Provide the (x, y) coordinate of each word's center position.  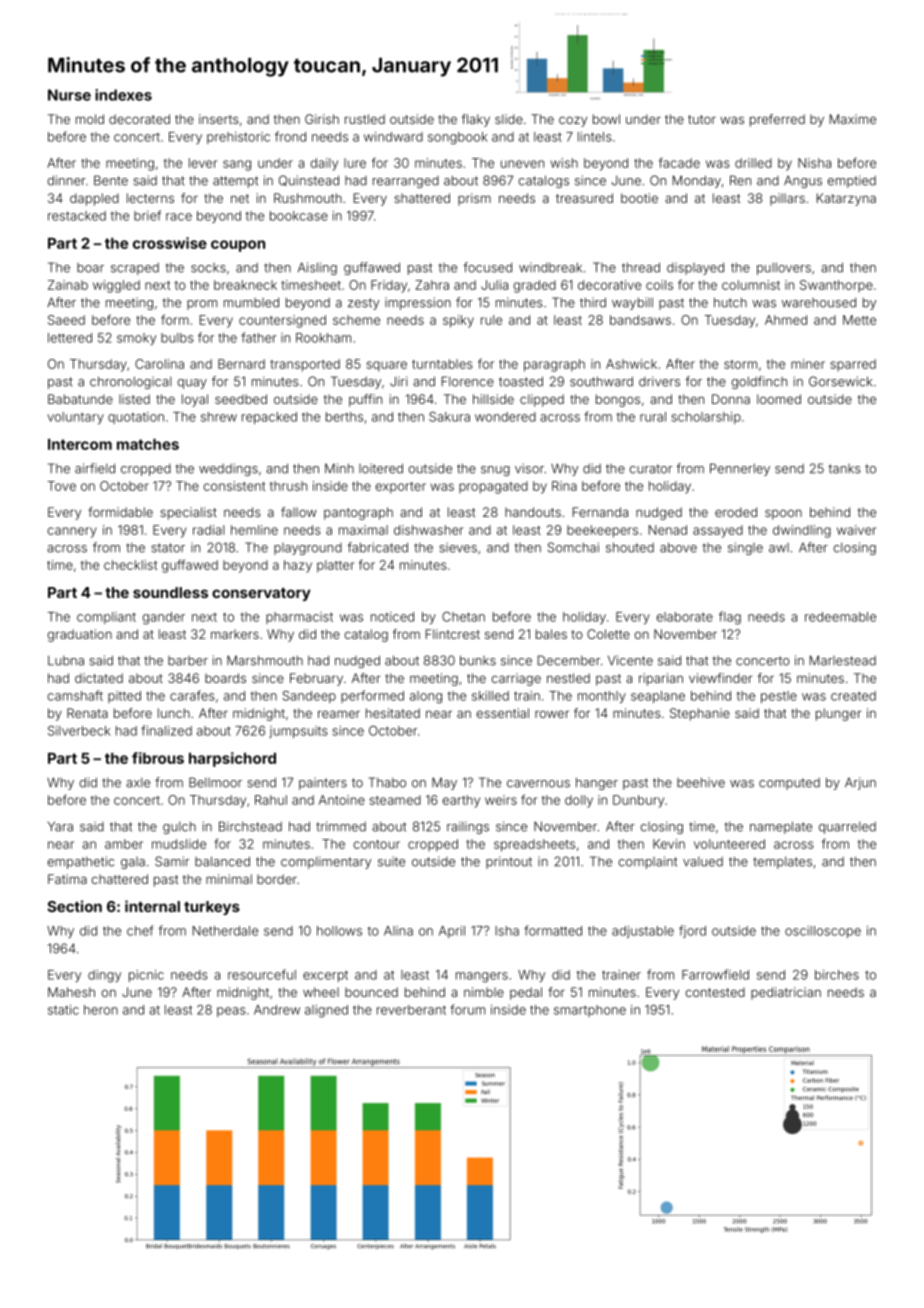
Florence (468, 381)
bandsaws (640, 320)
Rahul (271, 800)
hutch (730, 302)
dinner (66, 180)
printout (509, 862)
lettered (70, 338)
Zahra (432, 285)
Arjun (860, 783)
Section (74, 906)
